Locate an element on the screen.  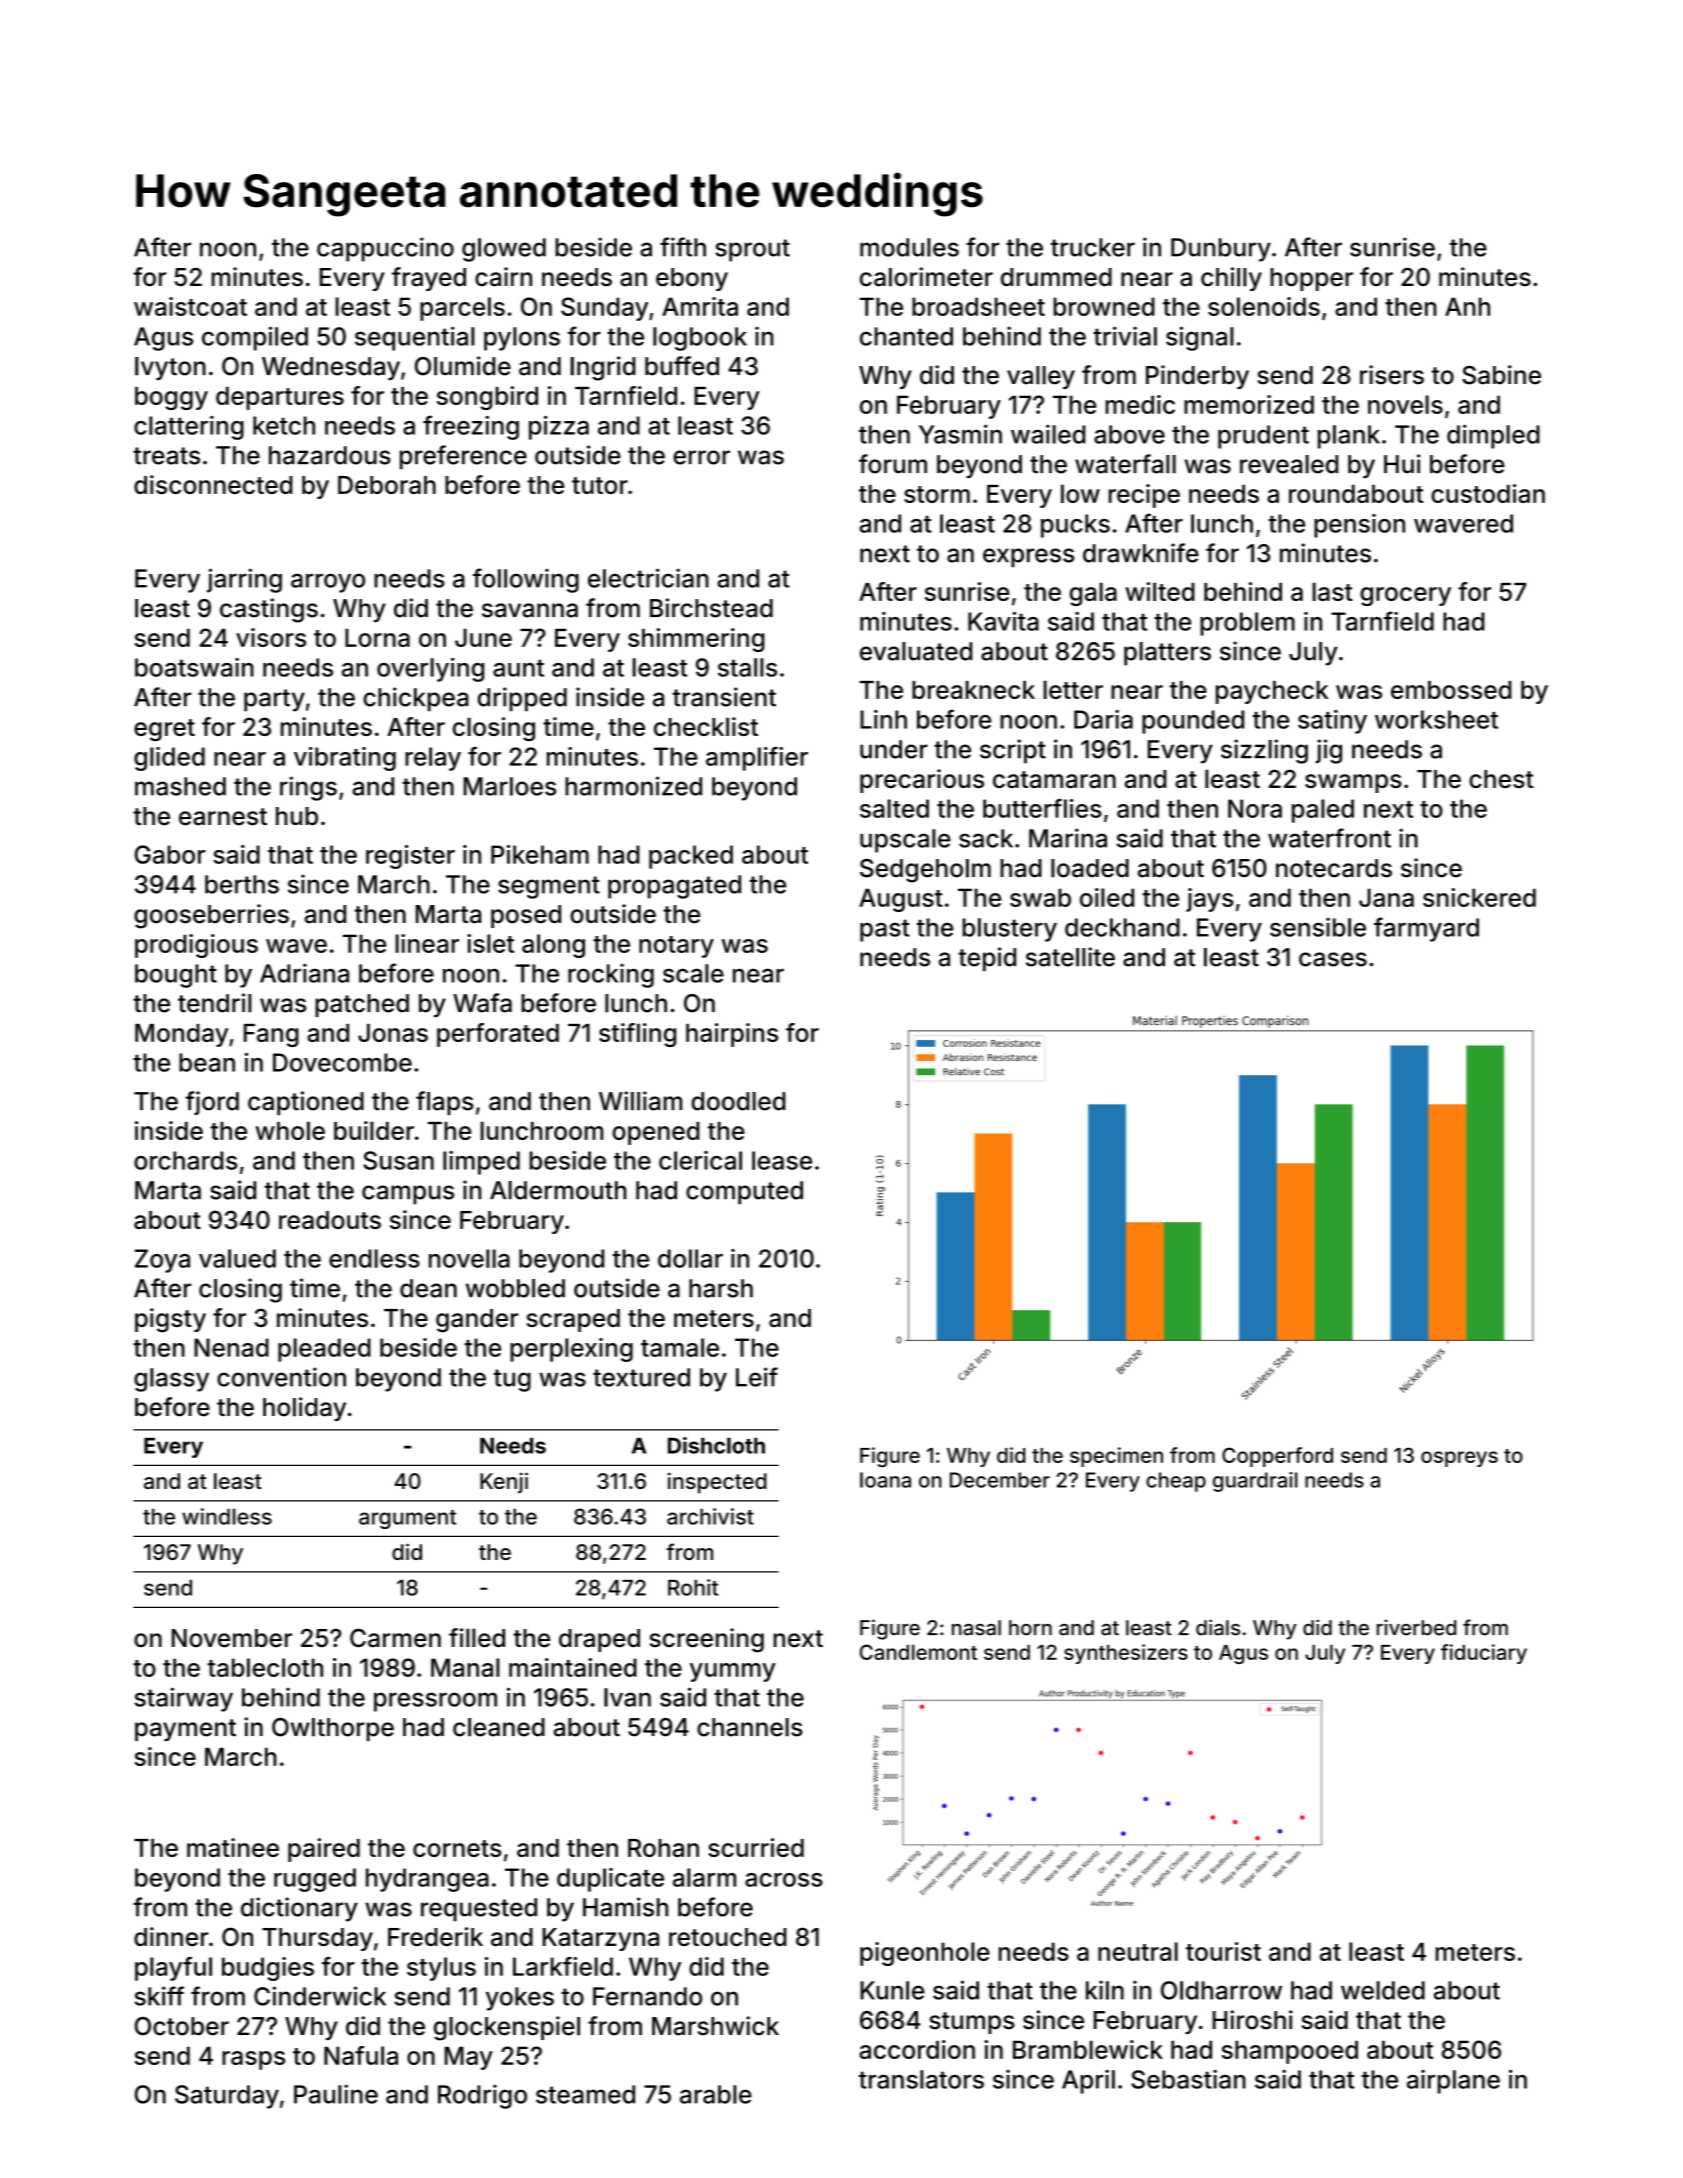
ospreys is located at coordinates (1459, 1459).
